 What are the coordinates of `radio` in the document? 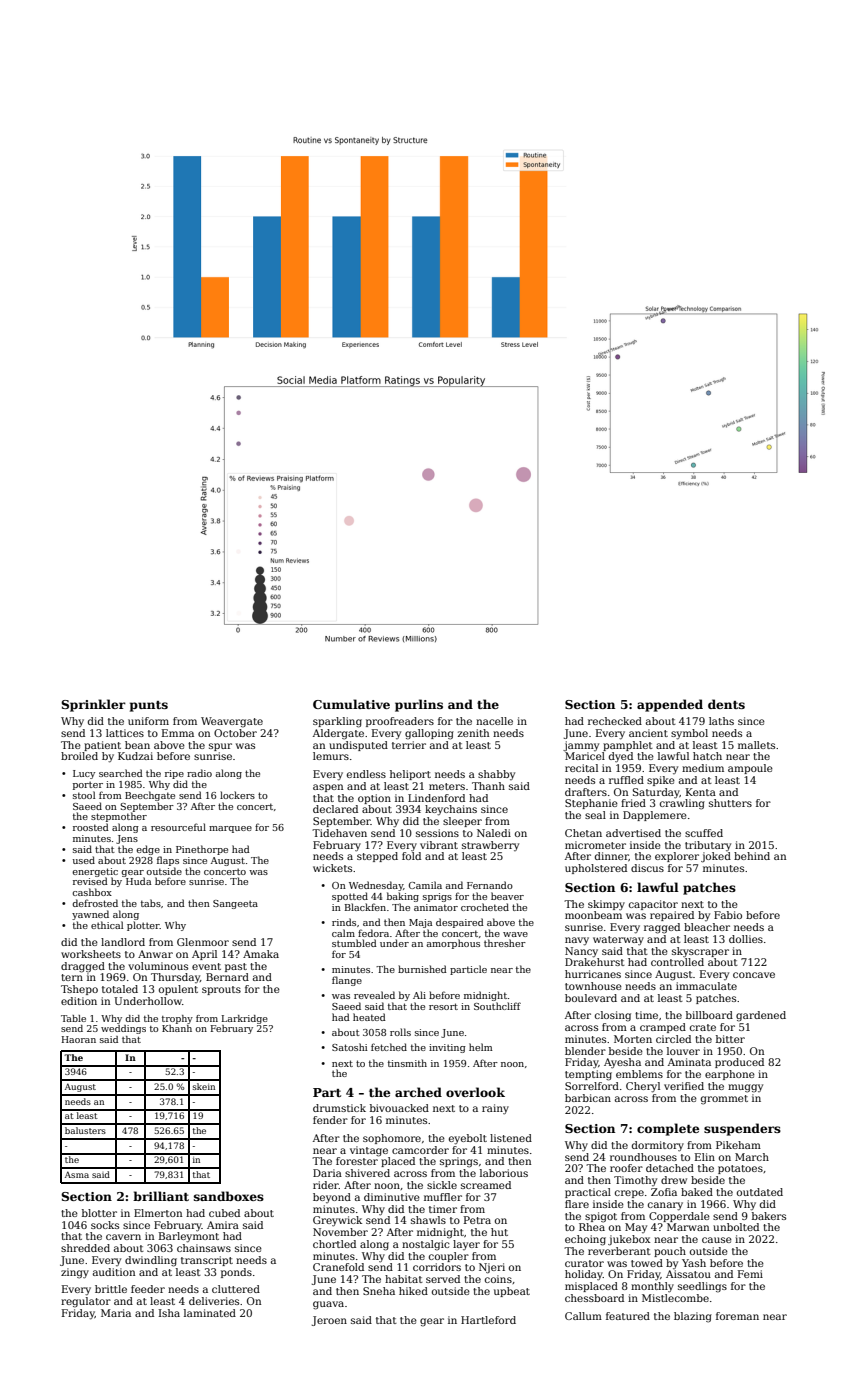 It's located at (199, 773).
